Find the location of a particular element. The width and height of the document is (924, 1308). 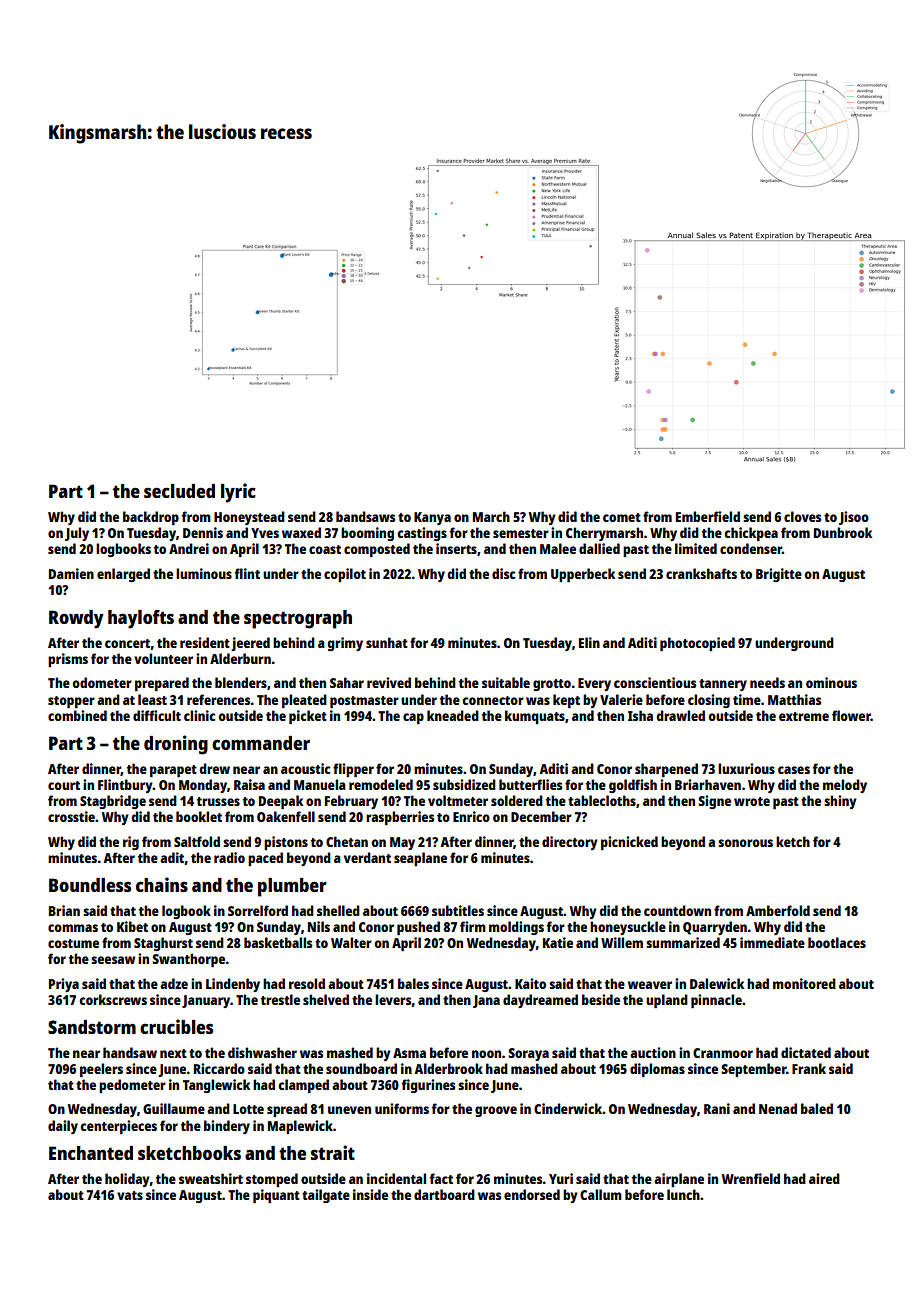

secluded is located at coordinates (179, 491).
